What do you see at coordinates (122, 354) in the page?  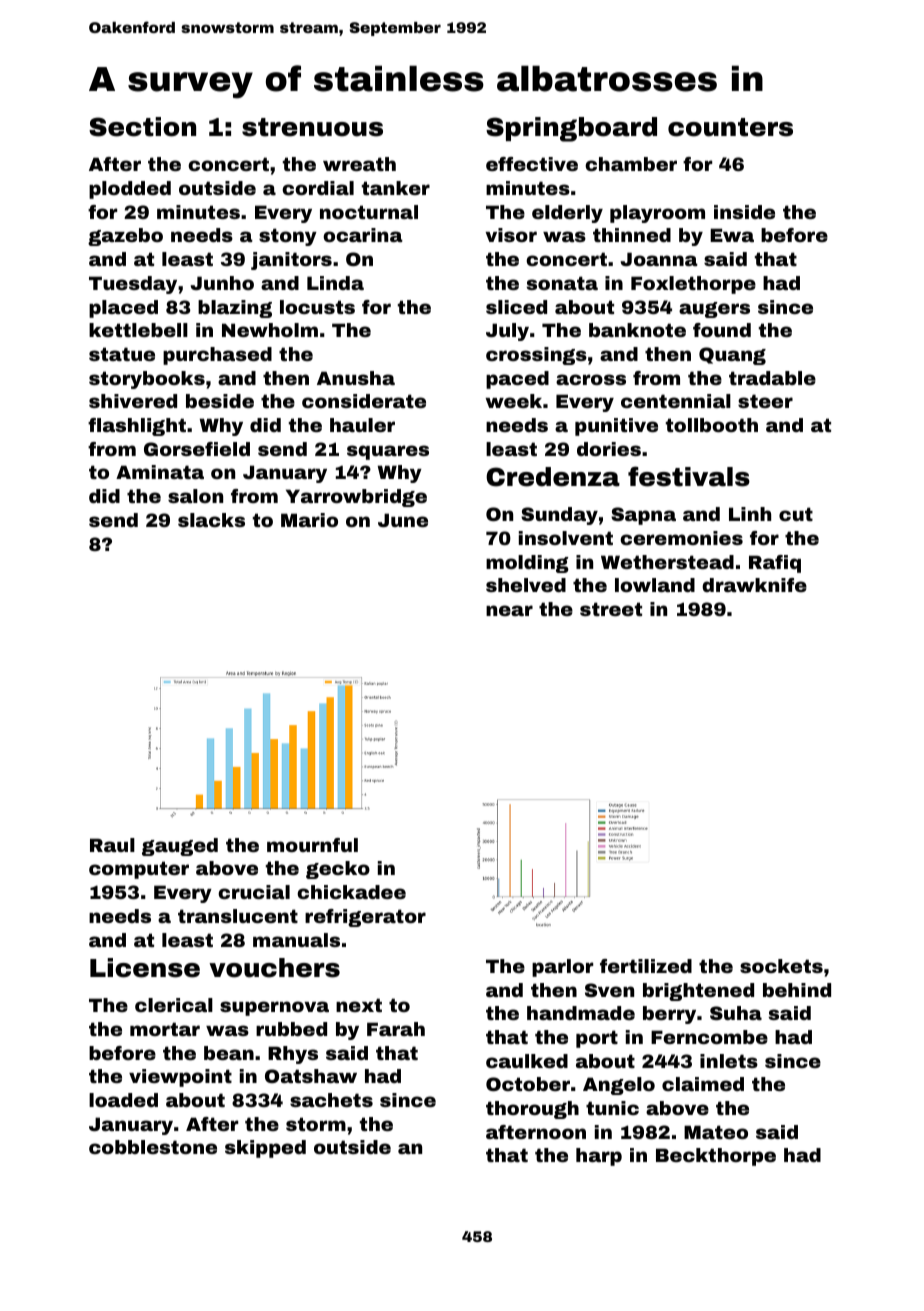 I see `statue` at bounding box center [122, 354].
